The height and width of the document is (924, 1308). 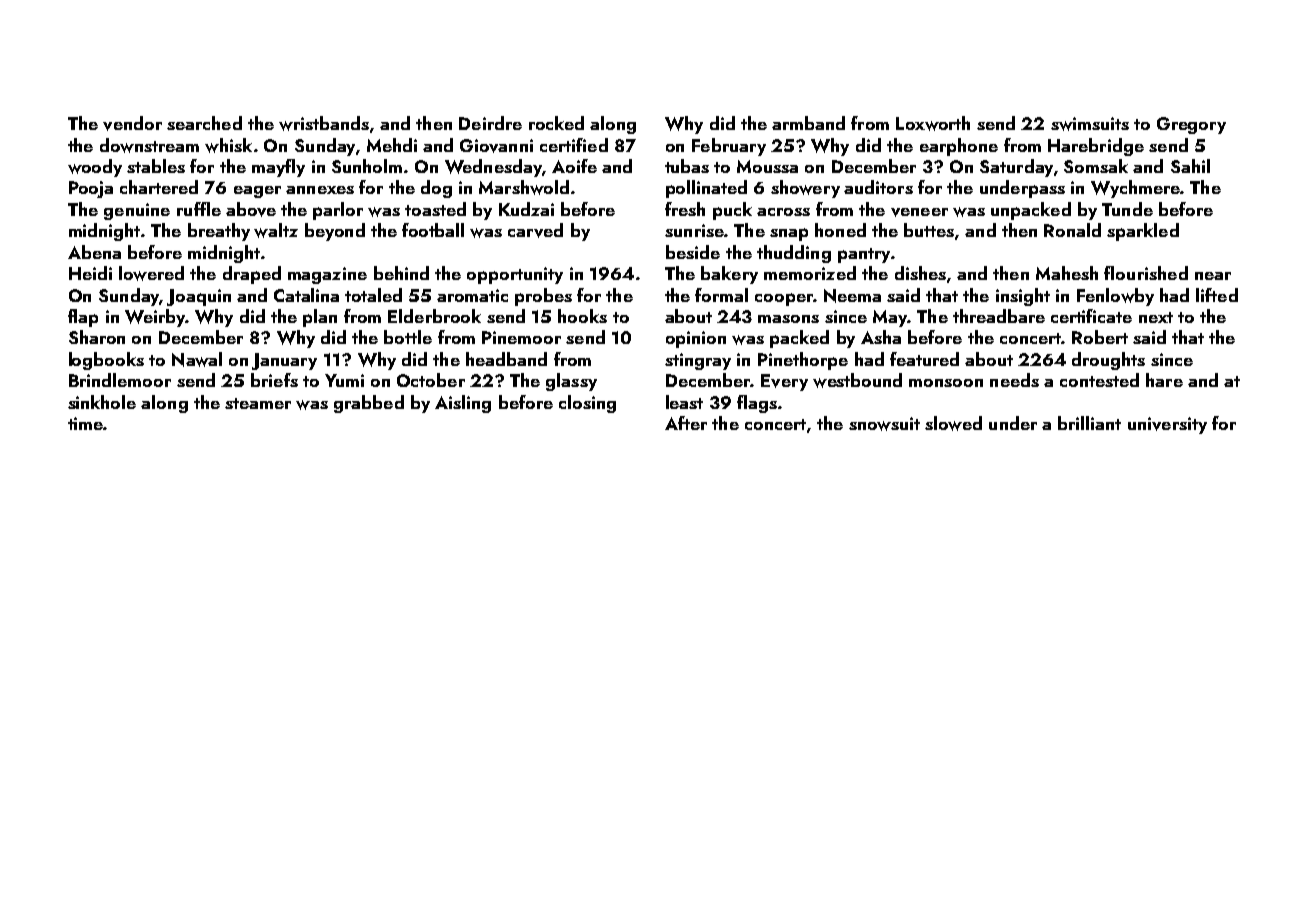 I want to click on next, so click(x=1156, y=317).
